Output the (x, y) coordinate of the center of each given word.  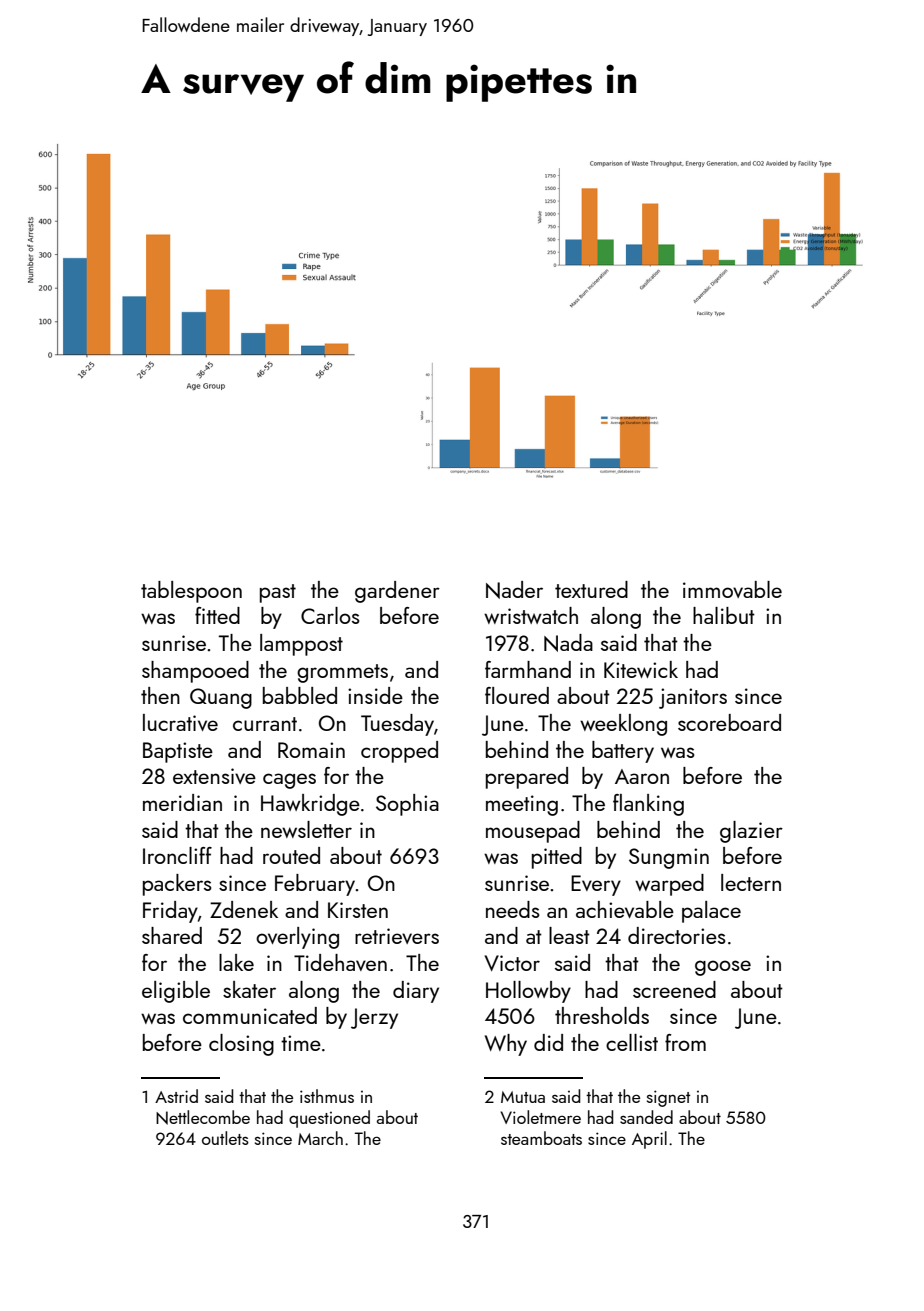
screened (674, 989)
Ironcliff (177, 855)
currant (265, 724)
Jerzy (374, 1018)
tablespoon (191, 592)
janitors (693, 698)
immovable (732, 589)
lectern (751, 882)
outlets (225, 1138)
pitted (557, 858)
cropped (399, 752)
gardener (397, 592)
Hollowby (528, 992)
